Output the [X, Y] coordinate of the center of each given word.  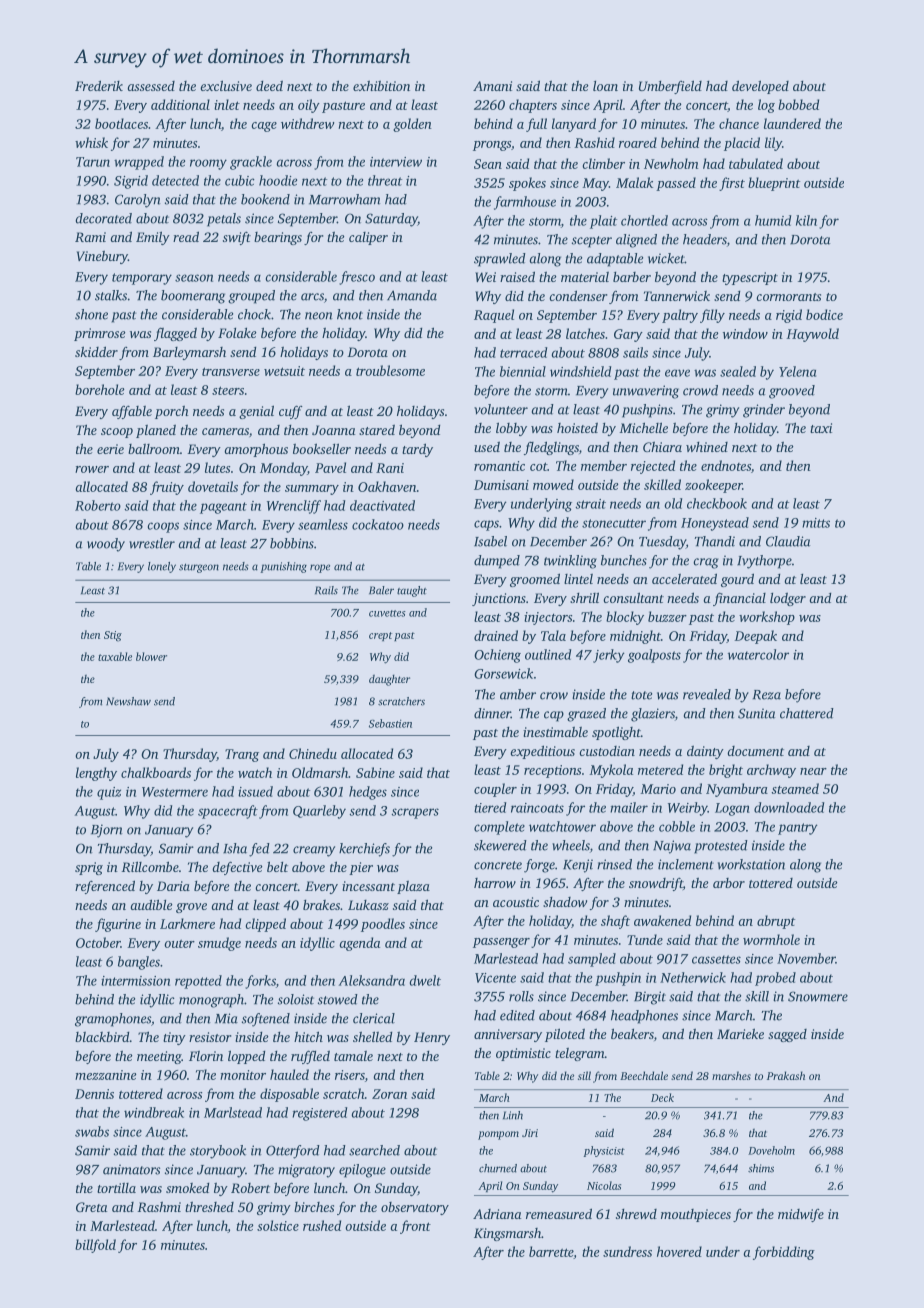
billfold [95, 1246]
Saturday [391, 220]
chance [739, 123]
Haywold [812, 335]
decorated [103, 218]
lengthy [96, 774]
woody [106, 545]
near [813, 771]
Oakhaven [387, 486]
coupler [495, 790]
